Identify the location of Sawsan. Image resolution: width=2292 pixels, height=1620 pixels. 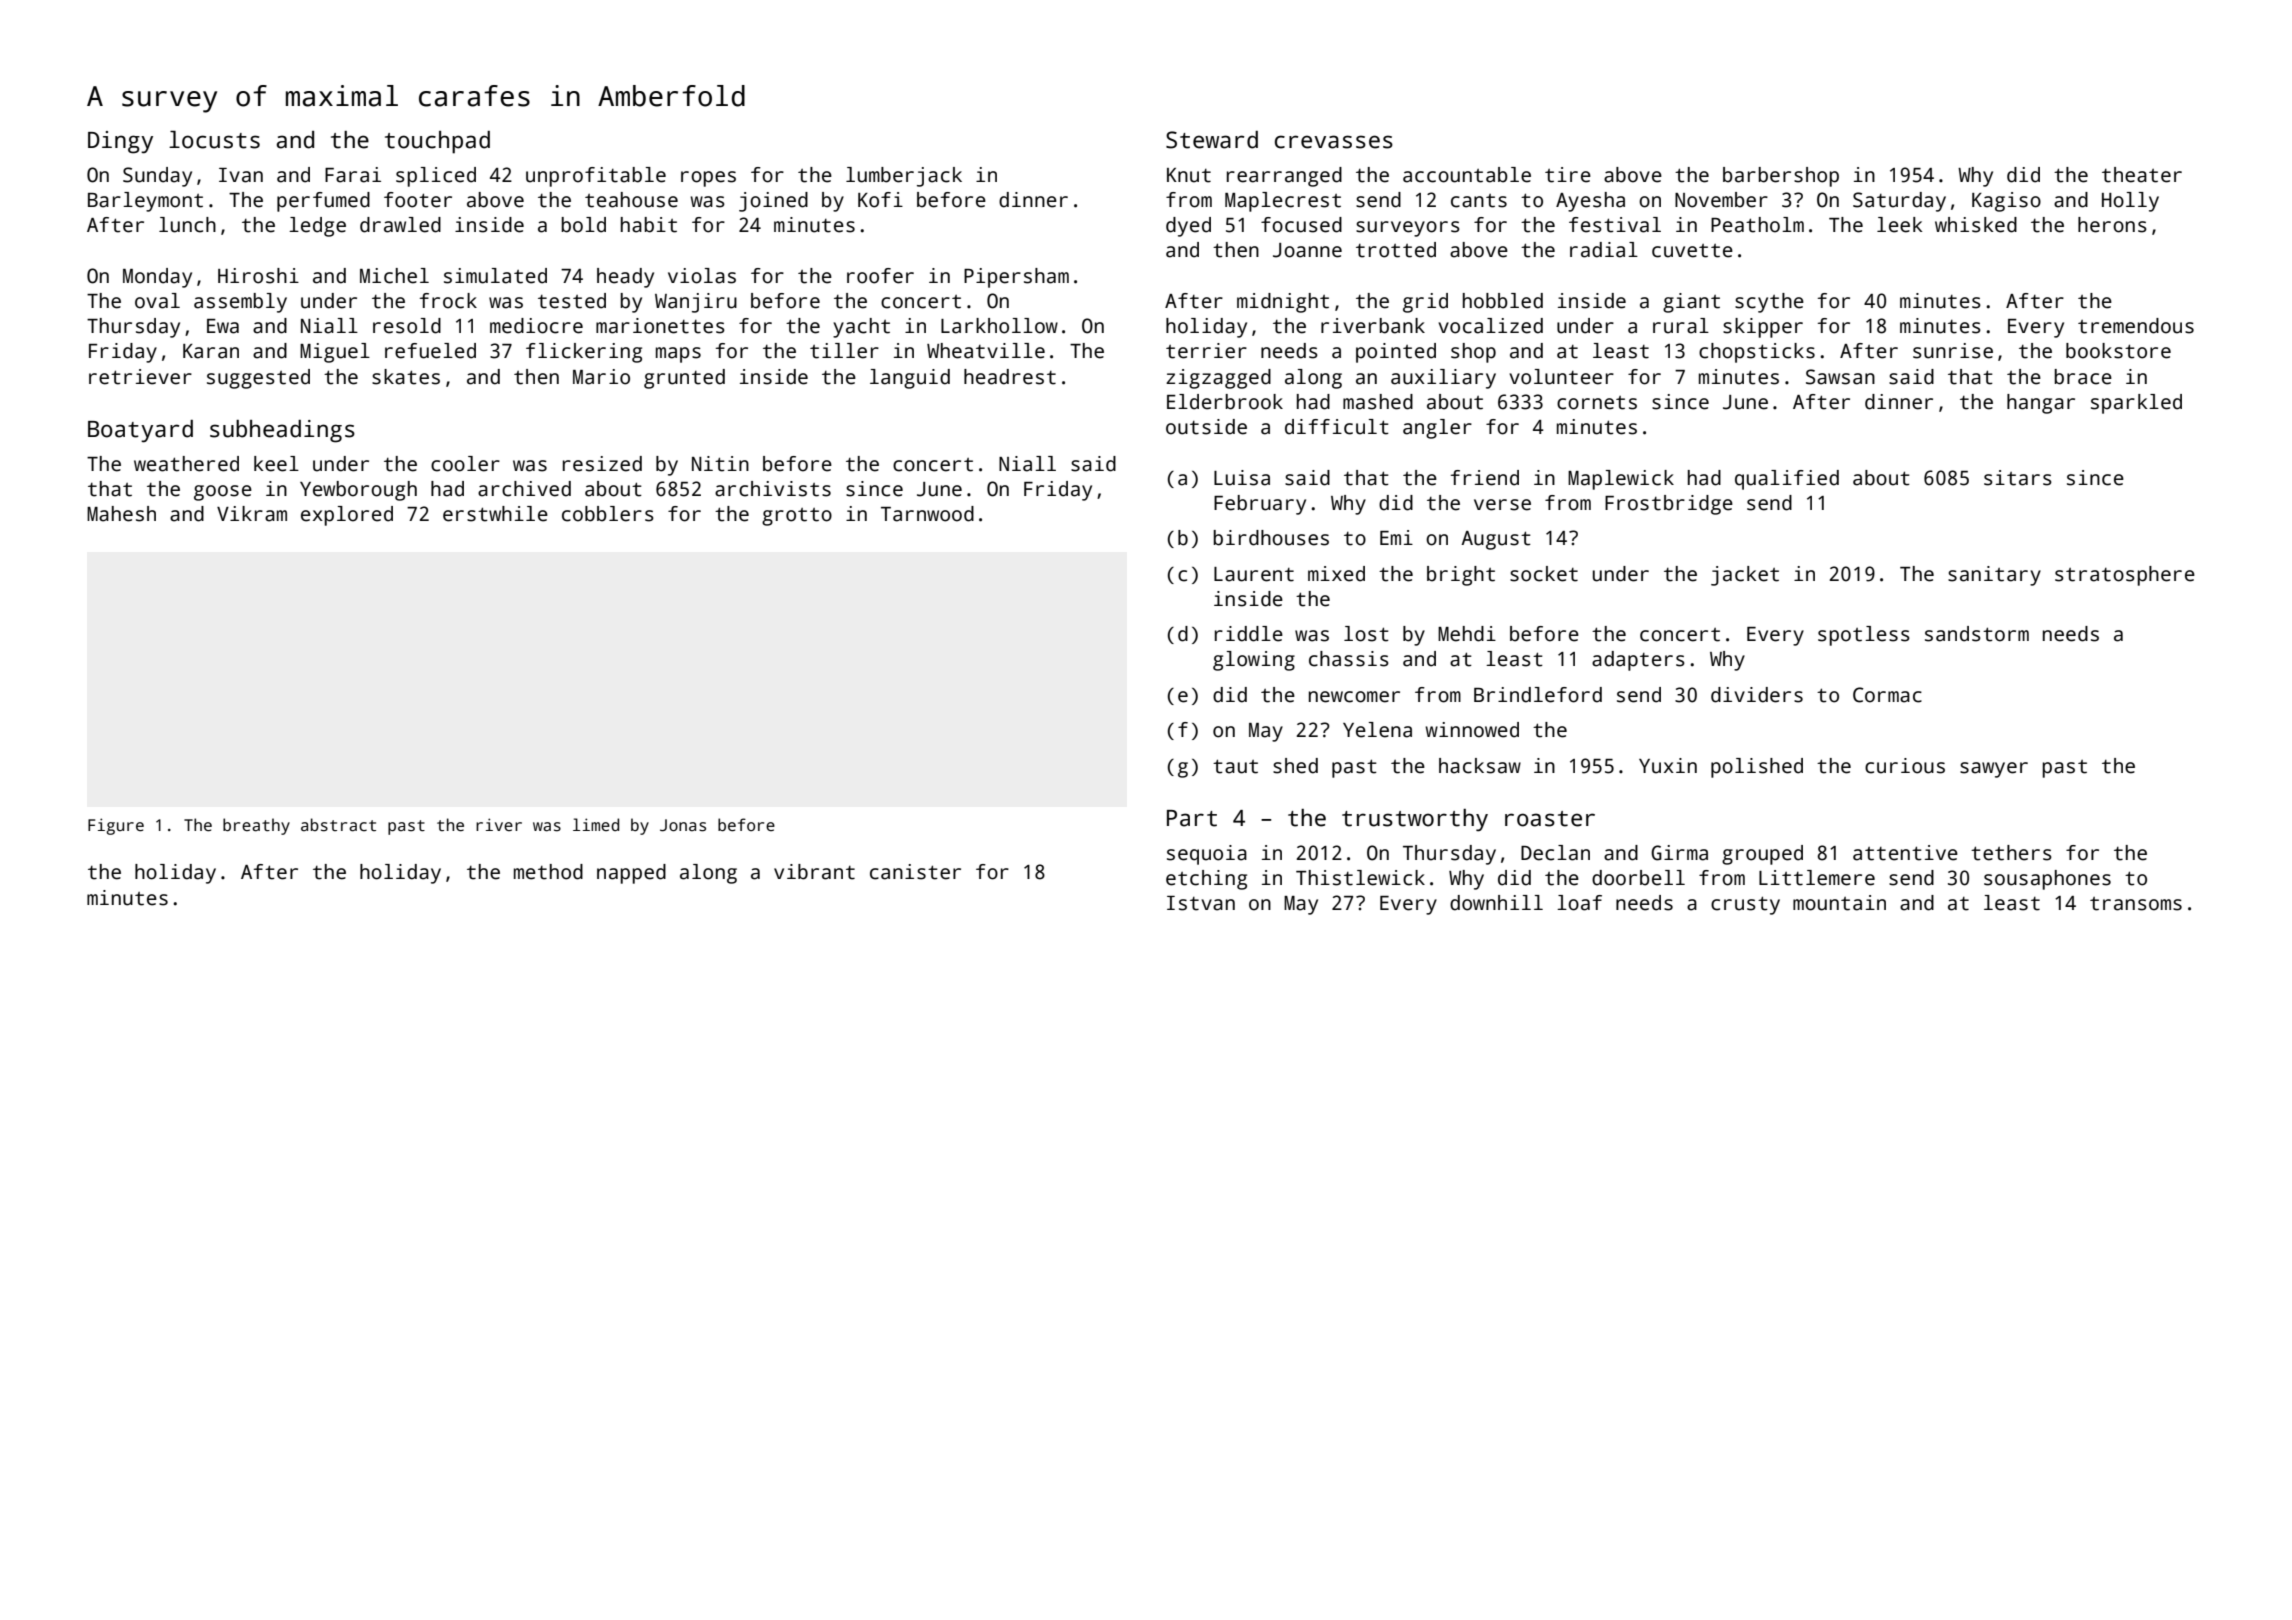
(1840, 377).
